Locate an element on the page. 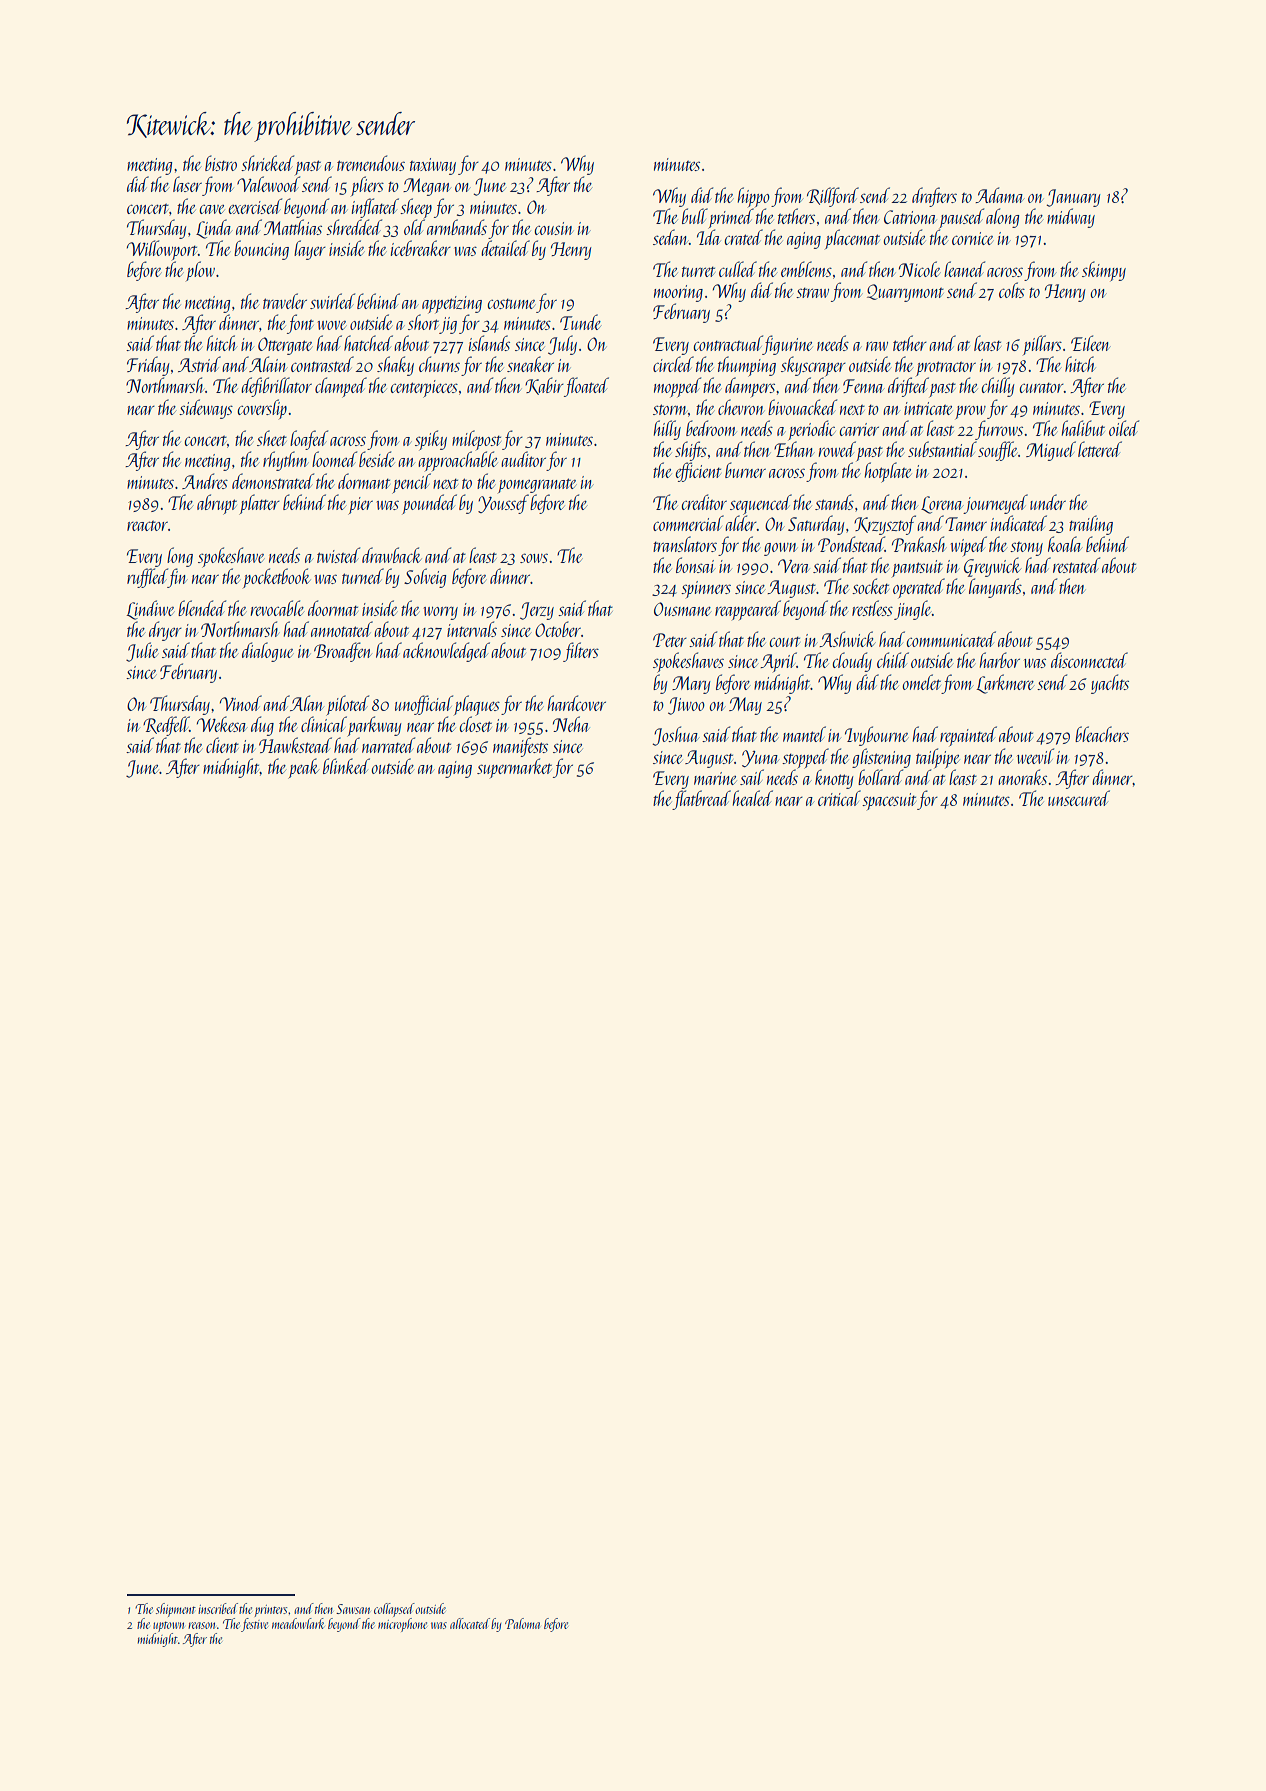  tremendous is located at coordinates (371, 163).
